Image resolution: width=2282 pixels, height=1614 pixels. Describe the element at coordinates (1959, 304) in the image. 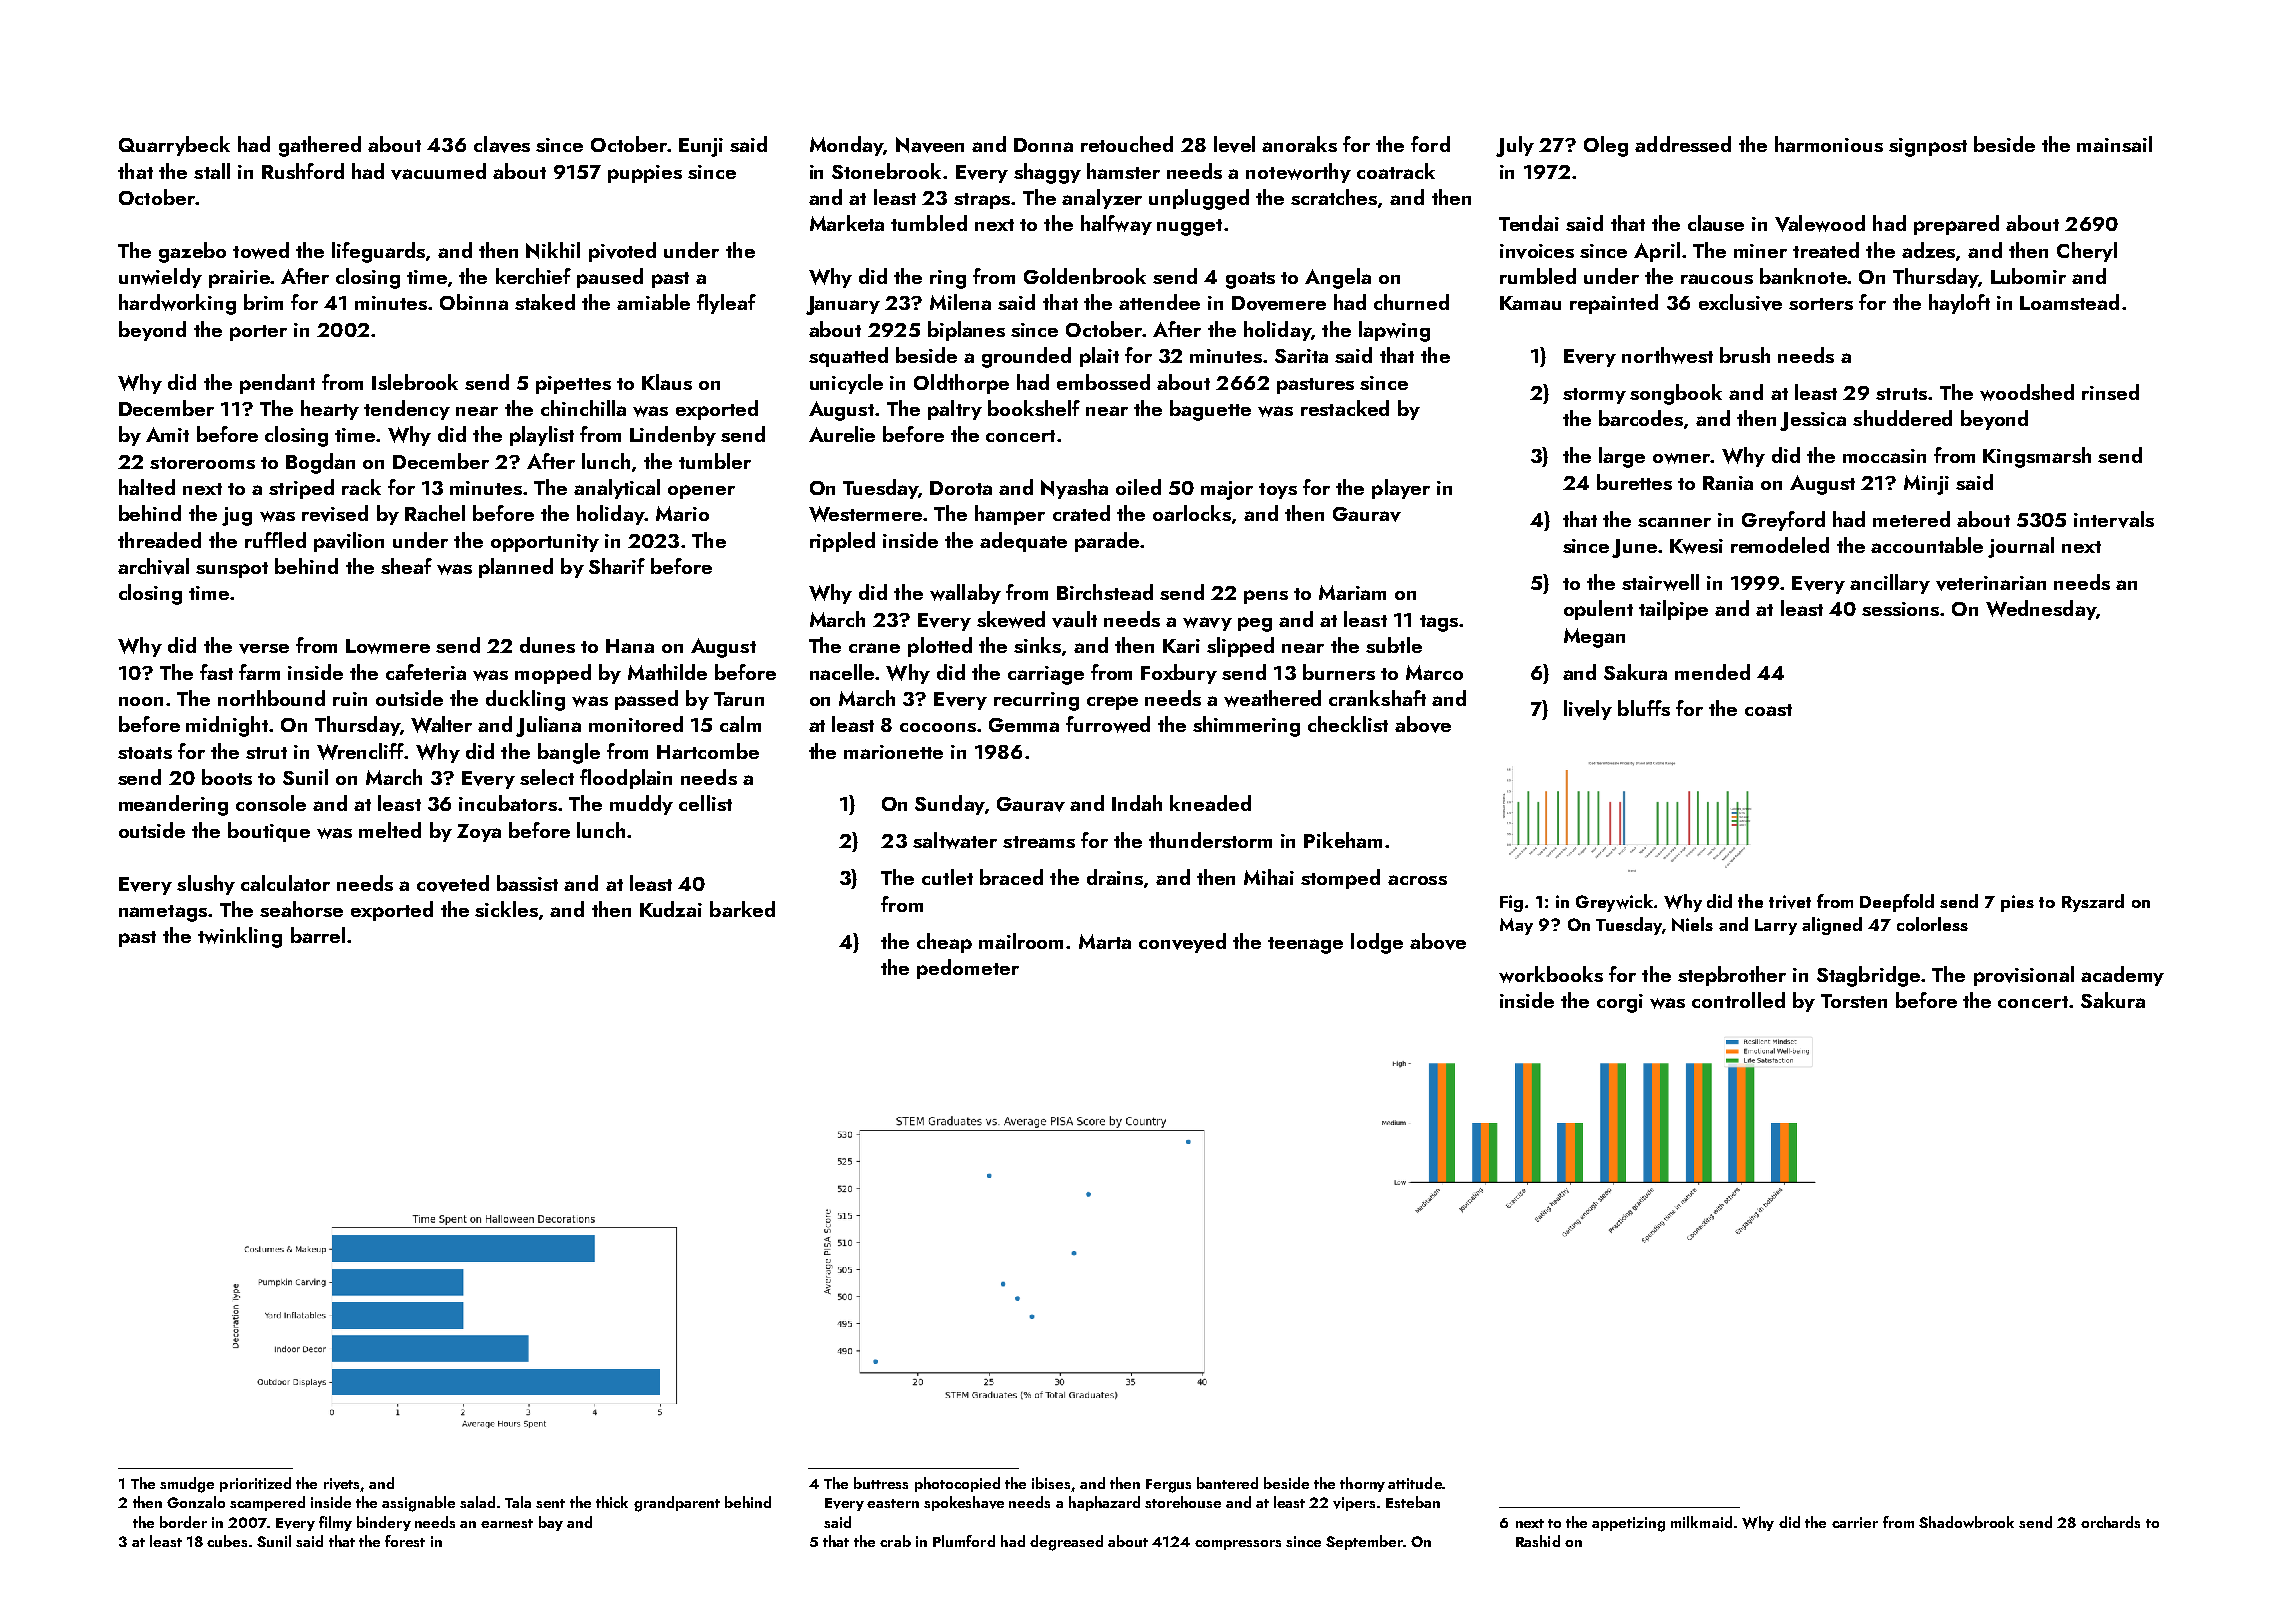

I see `hayloft` at that location.
